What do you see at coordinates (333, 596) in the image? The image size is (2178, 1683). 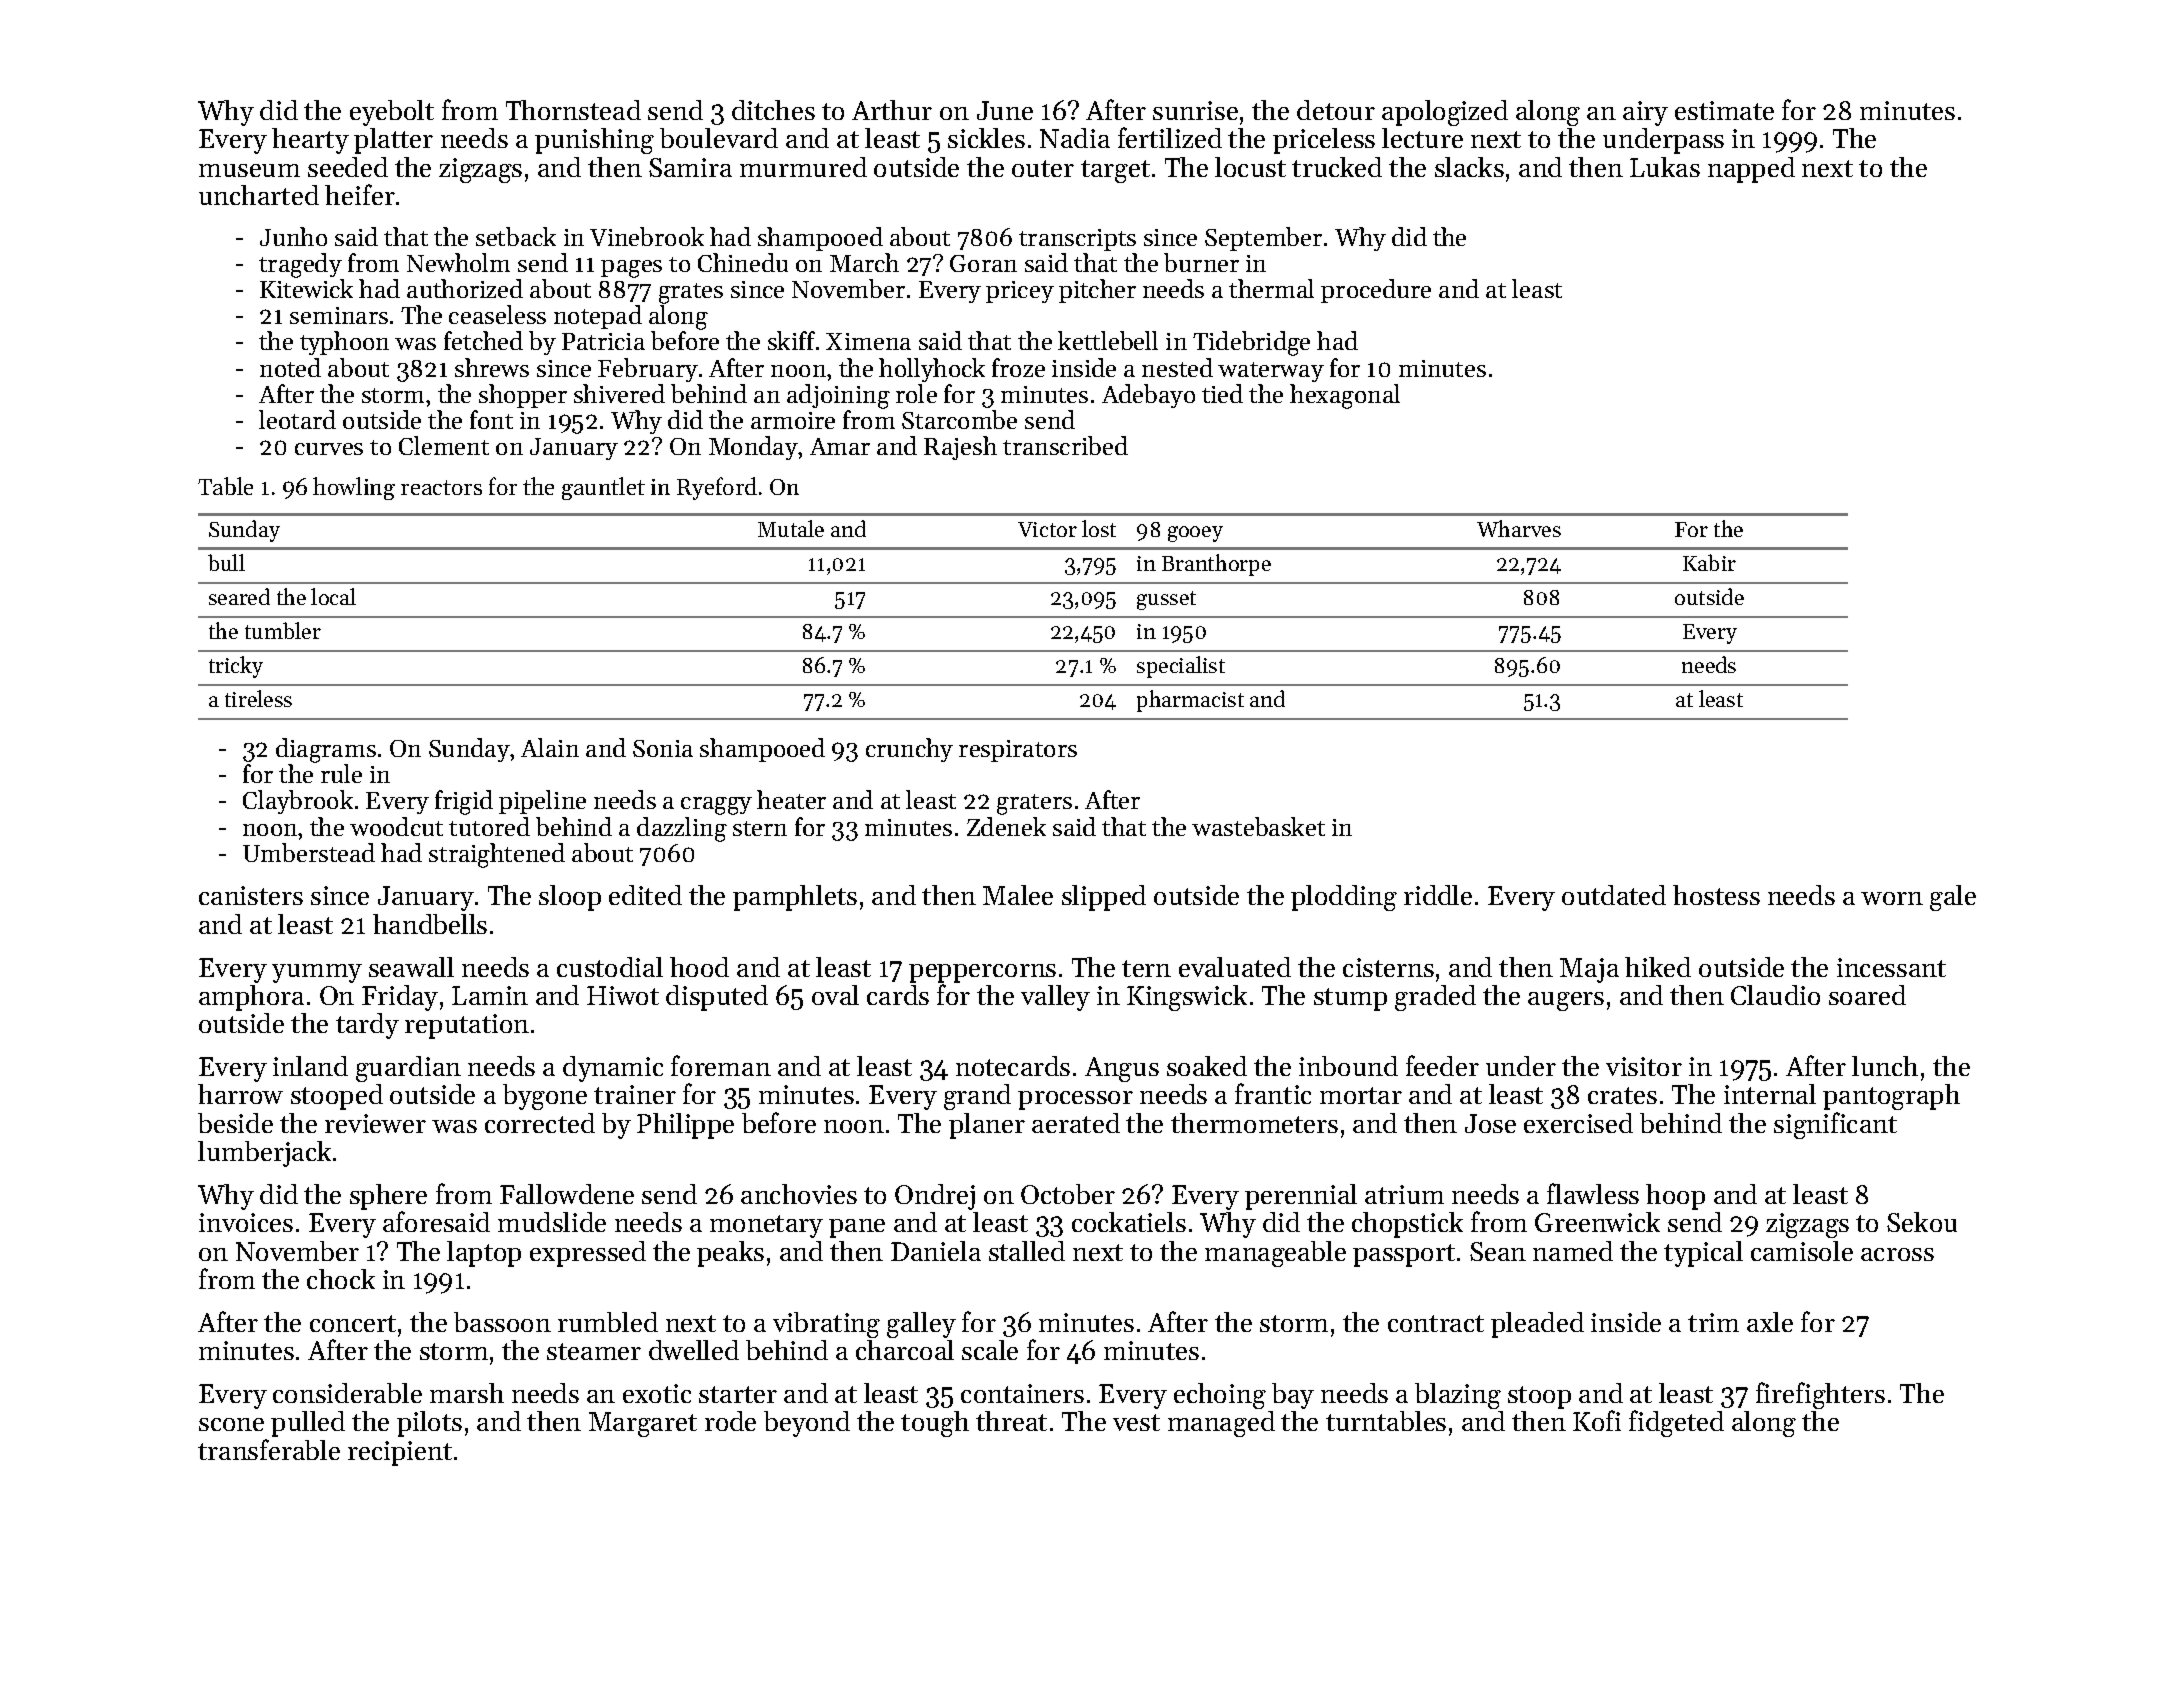 I see `local` at bounding box center [333, 596].
